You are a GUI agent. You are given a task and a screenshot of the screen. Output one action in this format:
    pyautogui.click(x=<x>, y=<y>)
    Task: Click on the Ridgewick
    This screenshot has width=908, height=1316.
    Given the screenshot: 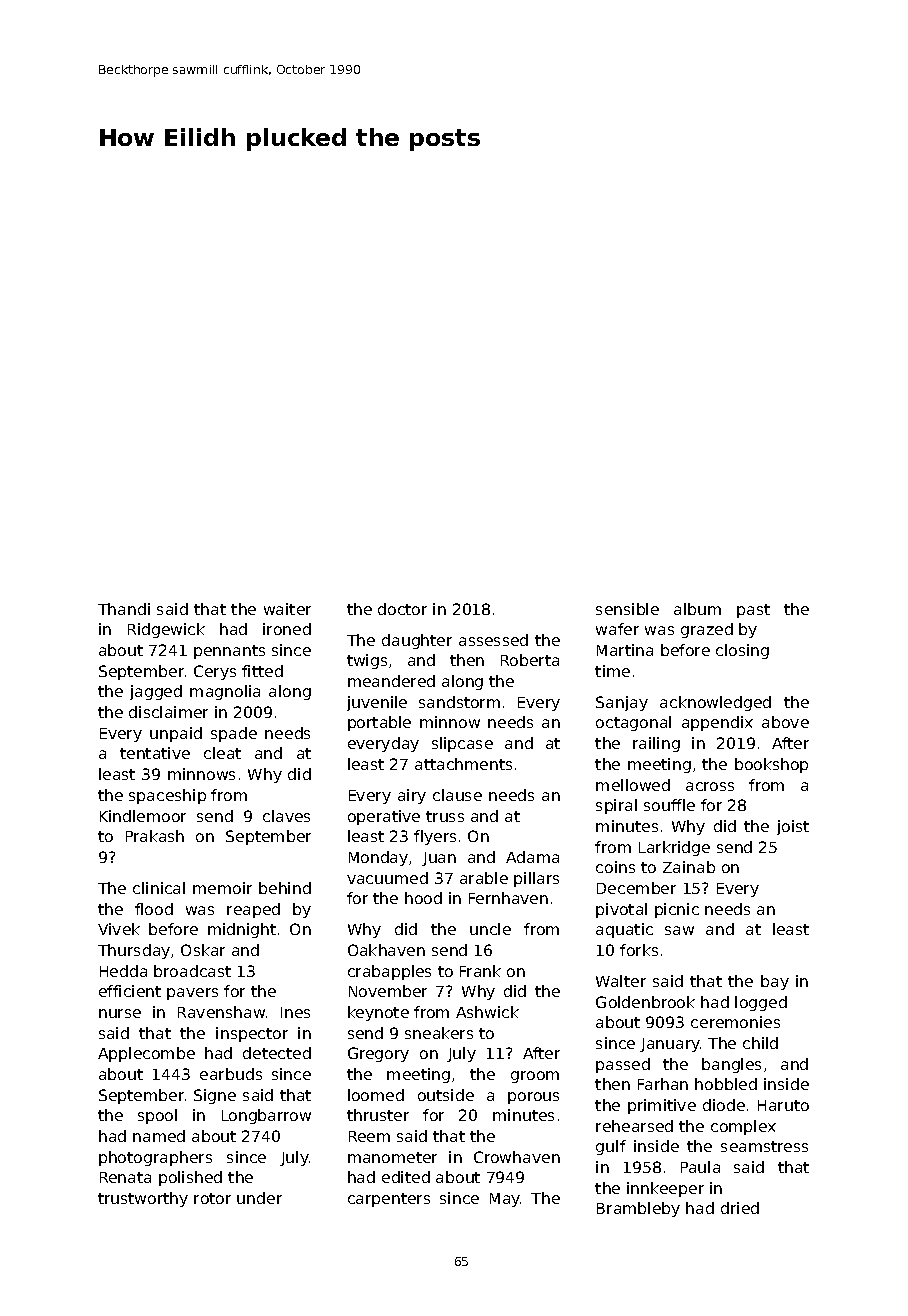 What is the action you would take?
    pyautogui.click(x=166, y=630)
